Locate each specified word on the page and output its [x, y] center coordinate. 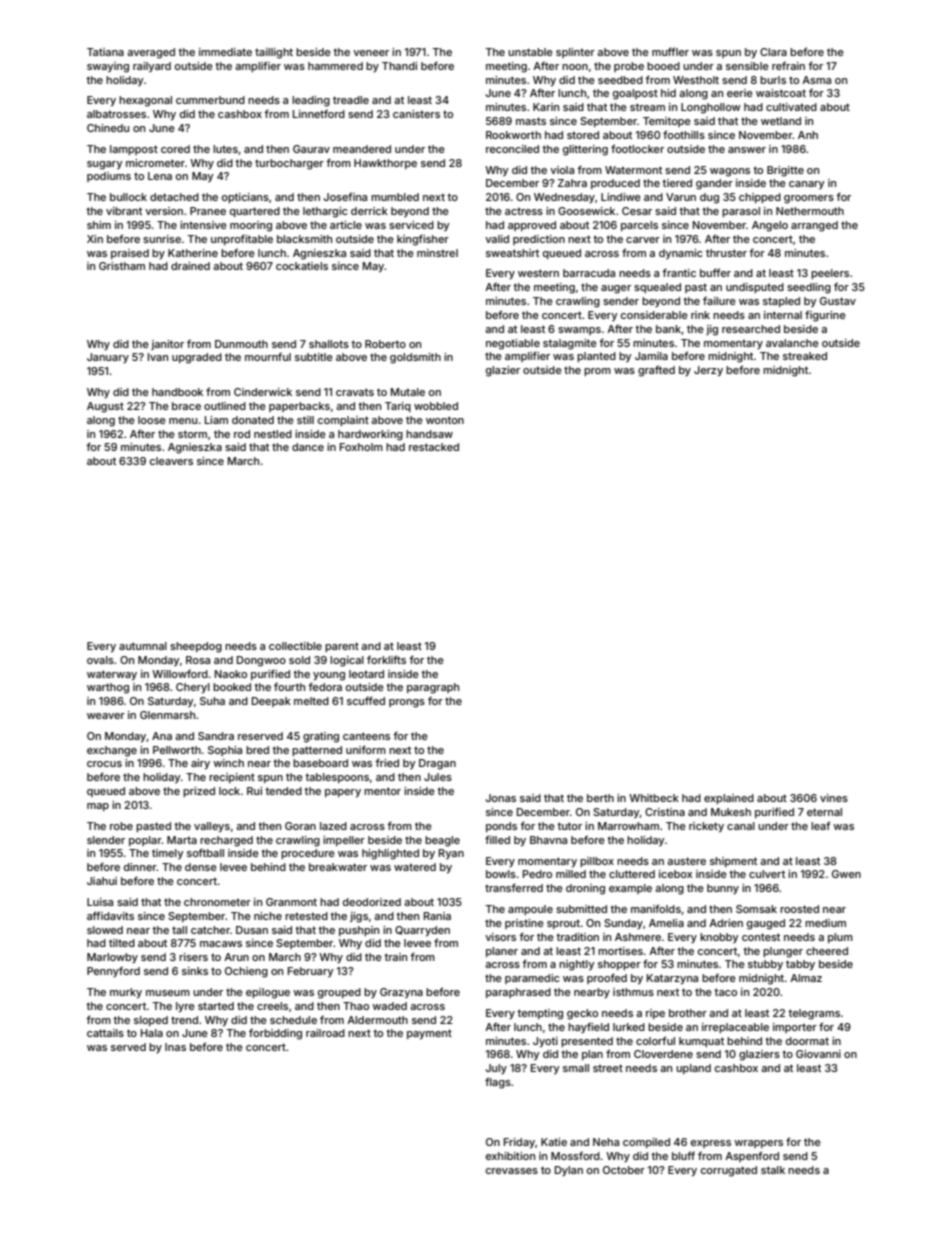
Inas [175, 1047]
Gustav [838, 301]
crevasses [512, 1171]
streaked [805, 356]
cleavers [171, 461]
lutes [225, 149]
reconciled [512, 149]
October [624, 1170]
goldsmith [415, 358]
